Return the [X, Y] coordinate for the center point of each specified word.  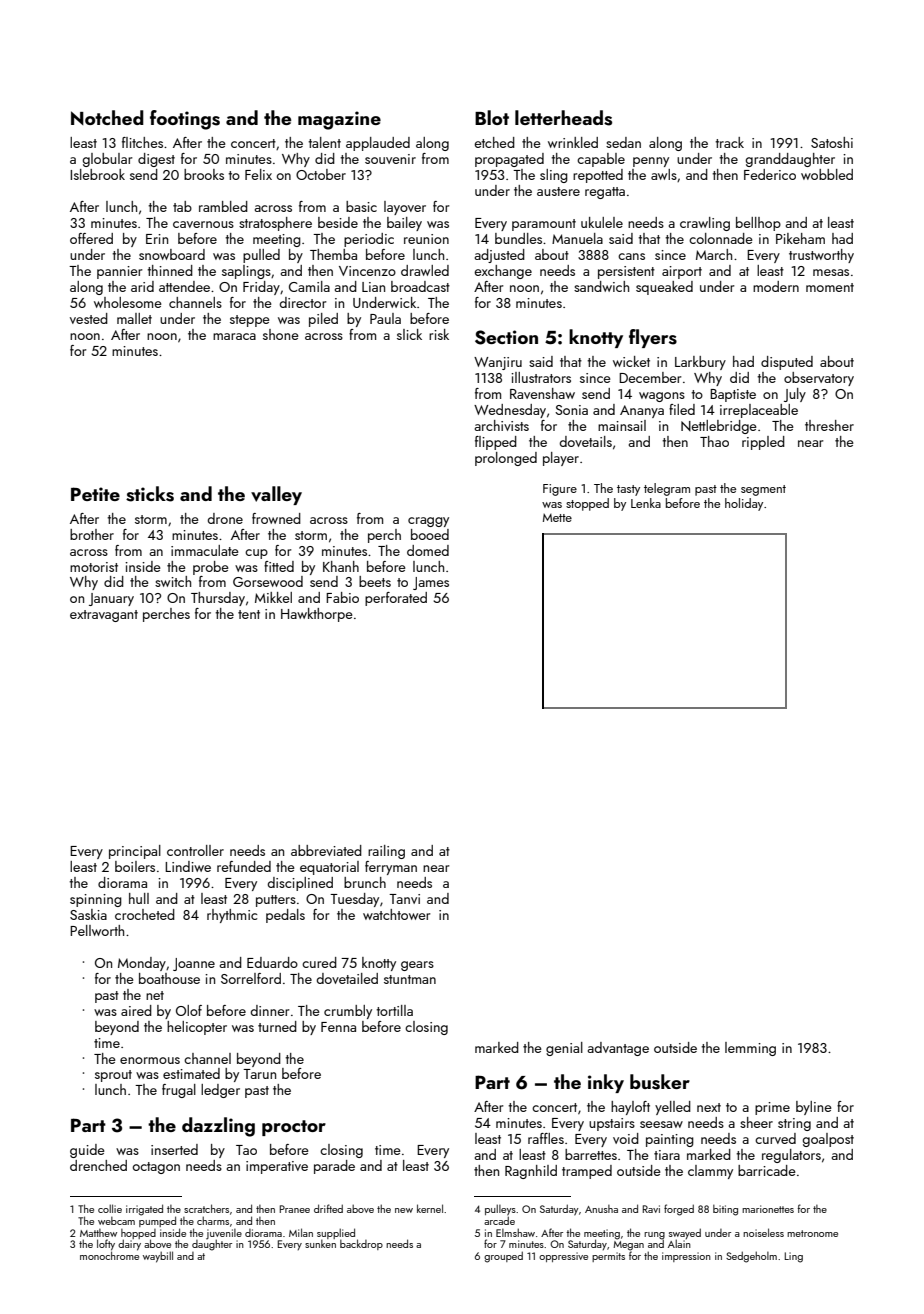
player [561, 459]
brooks [204, 174]
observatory [819, 379]
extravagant [104, 616]
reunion [426, 239]
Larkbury [700, 363]
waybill [158, 1257]
